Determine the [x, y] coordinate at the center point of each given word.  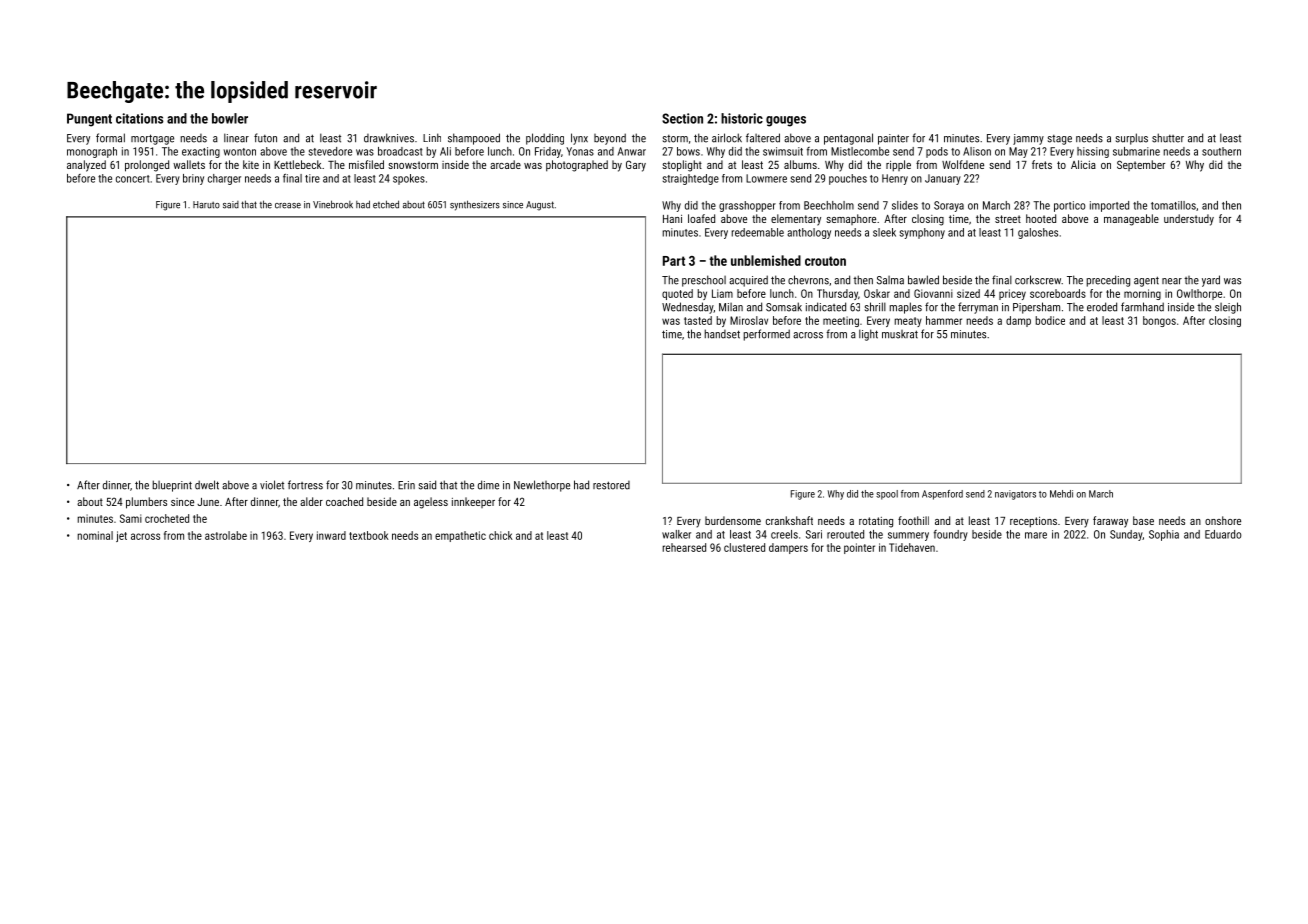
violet [272, 485]
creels [784, 534]
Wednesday [688, 308]
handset [722, 334]
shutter [1168, 138]
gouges [786, 121]
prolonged [147, 166]
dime [488, 485]
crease [288, 206]
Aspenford [942, 495]
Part [674, 261]
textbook [369, 535]
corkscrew [1038, 280]
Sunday [1126, 535]
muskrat [900, 334]
